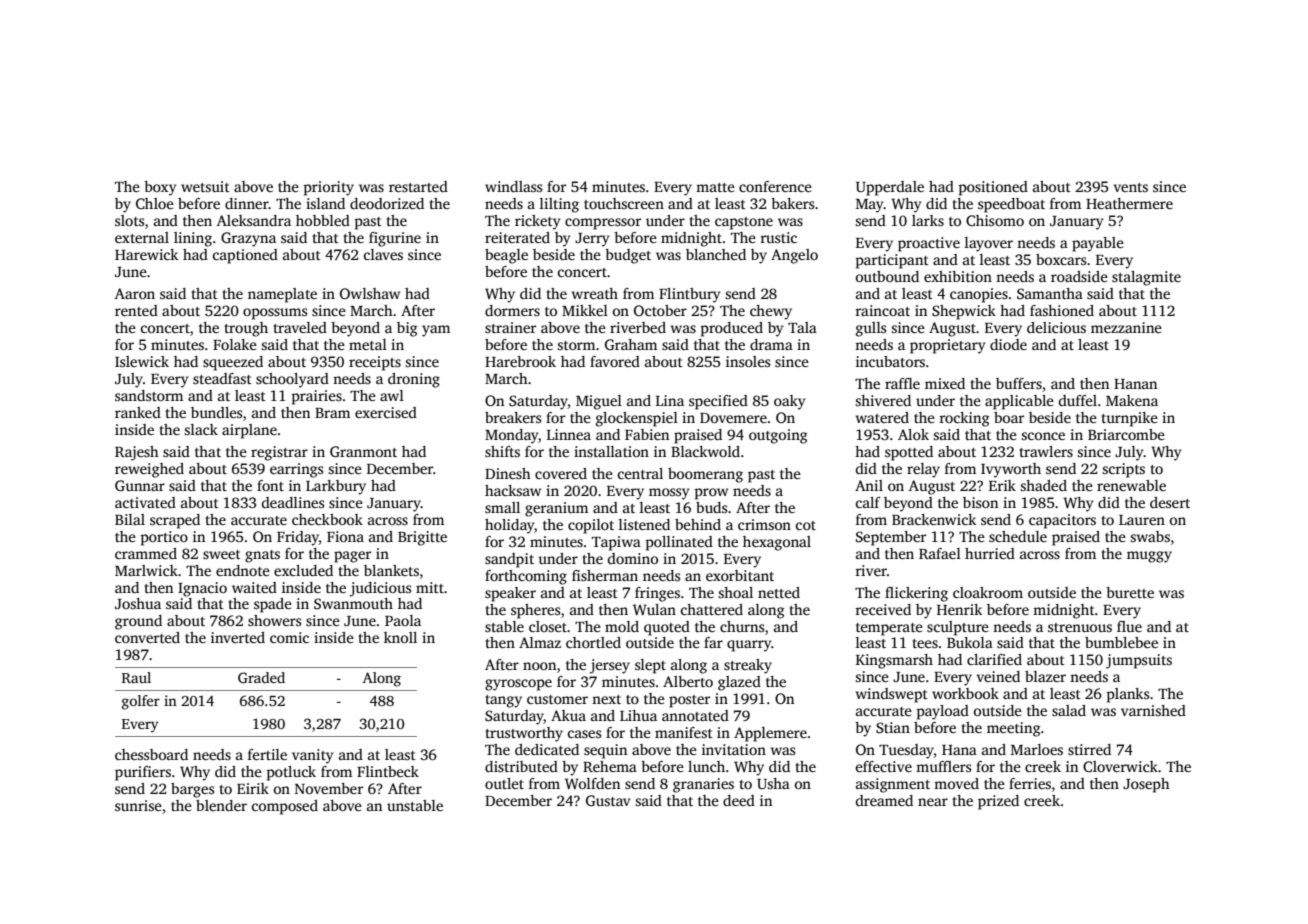  Describe the element at coordinates (138, 805) in the screenshot. I see `sunrise` at that location.
